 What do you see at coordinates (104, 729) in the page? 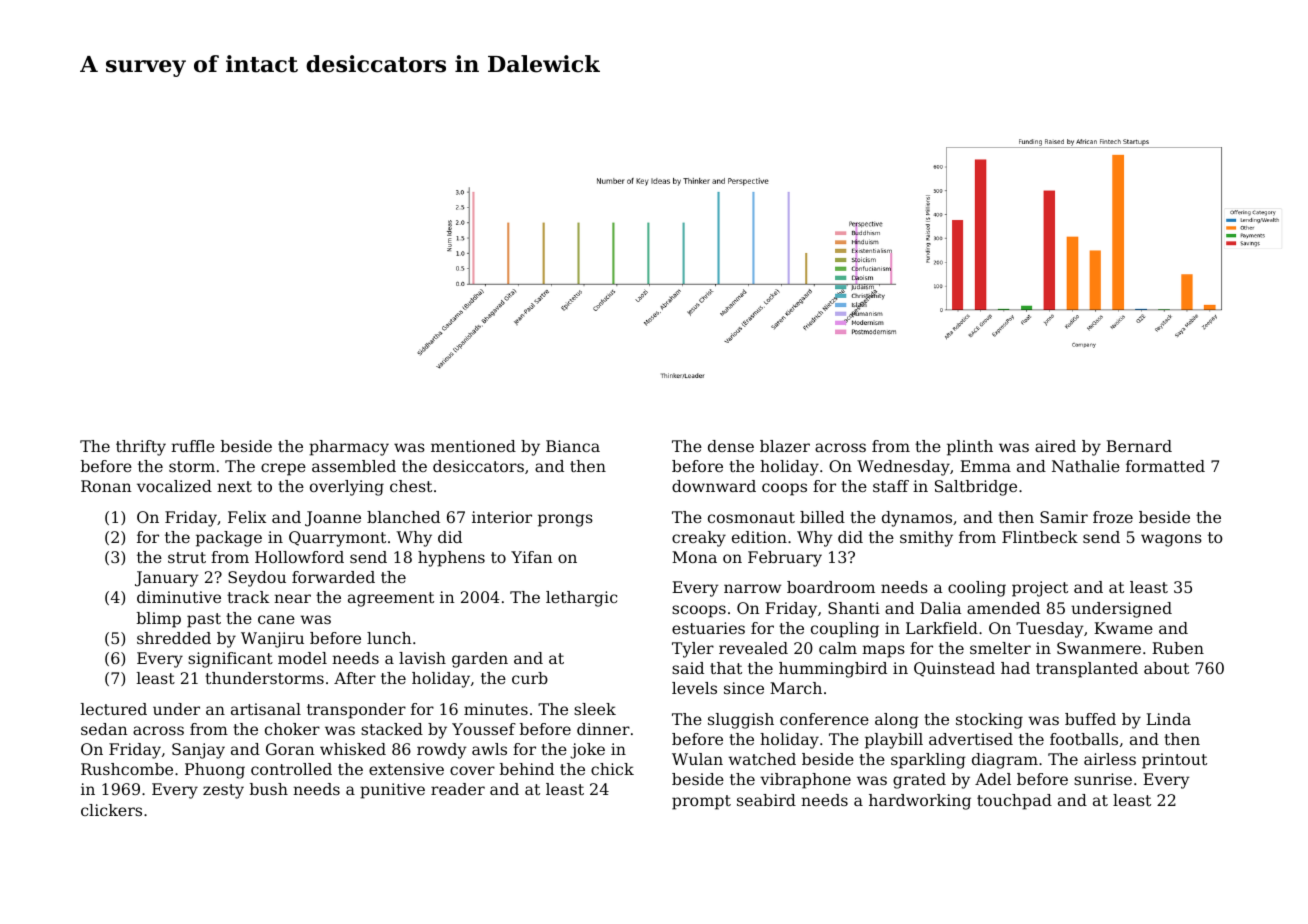
I see `sedan` at bounding box center [104, 729].
